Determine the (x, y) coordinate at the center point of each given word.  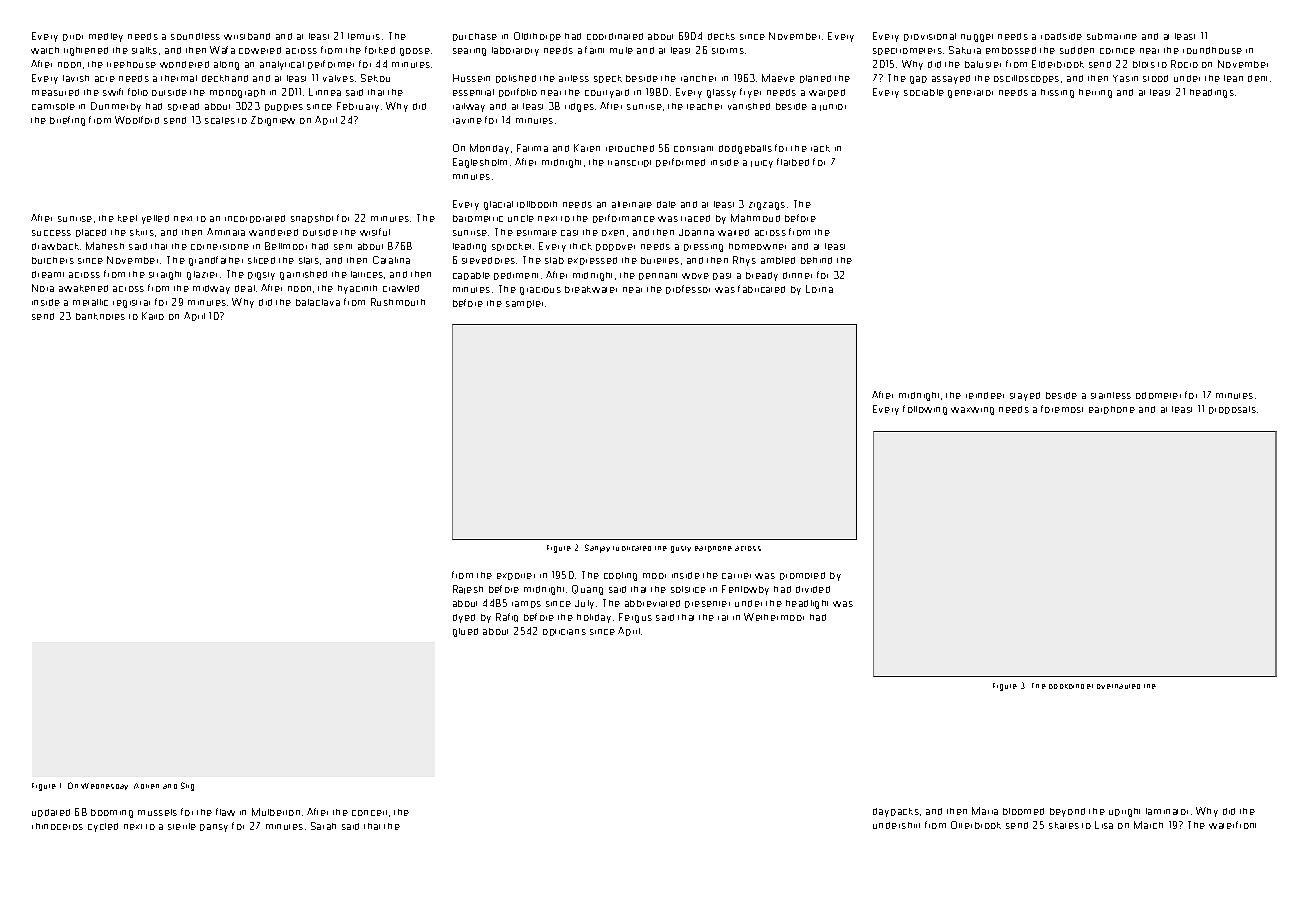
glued (465, 632)
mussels (157, 812)
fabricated (761, 289)
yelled (155, 219)
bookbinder (1071, 686)
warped (827, 93)
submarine (1112, 36)
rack (820, 148)
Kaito (153, 316)
